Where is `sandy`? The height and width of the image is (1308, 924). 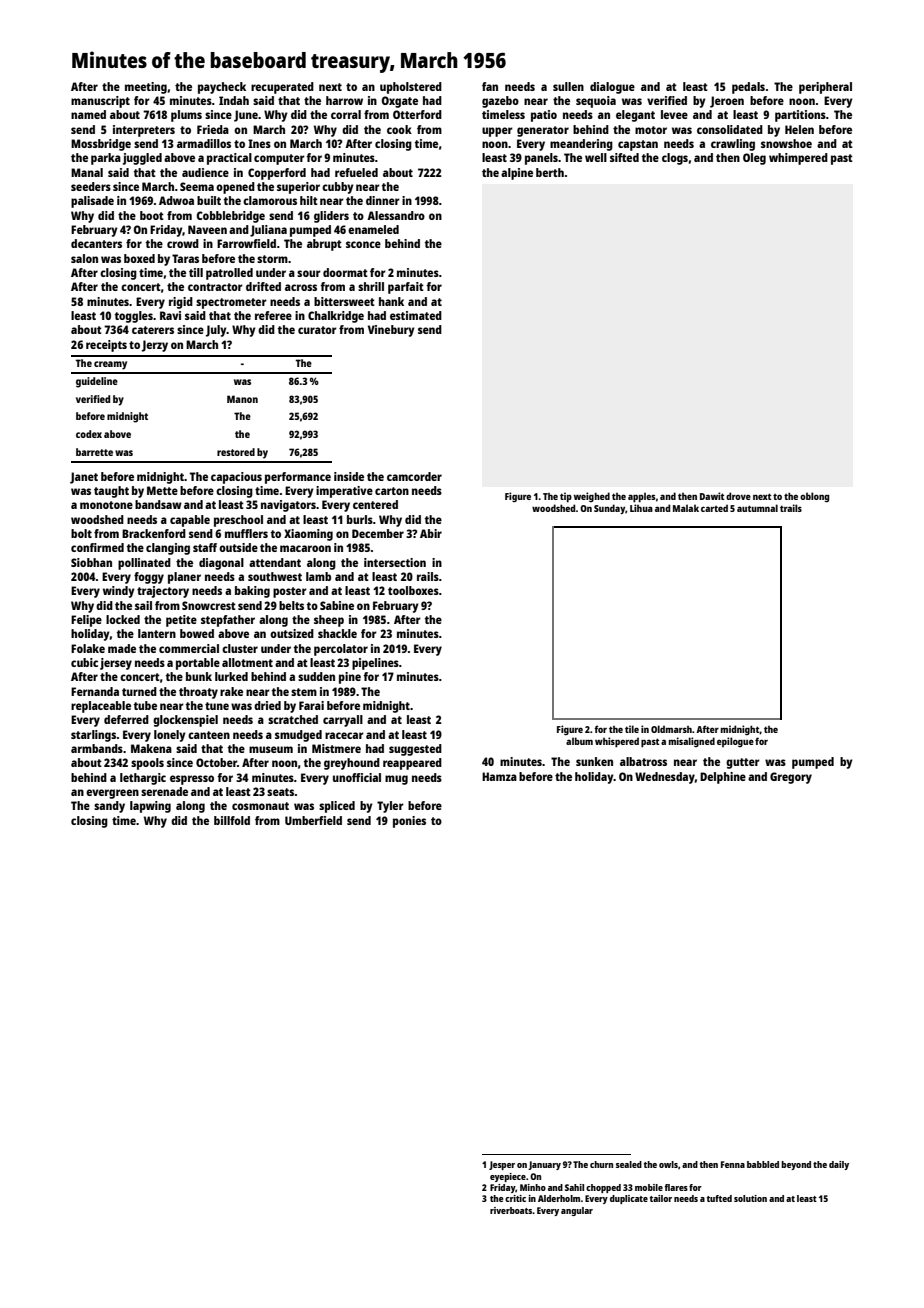
sandy is located at coordinates (109, 807).
